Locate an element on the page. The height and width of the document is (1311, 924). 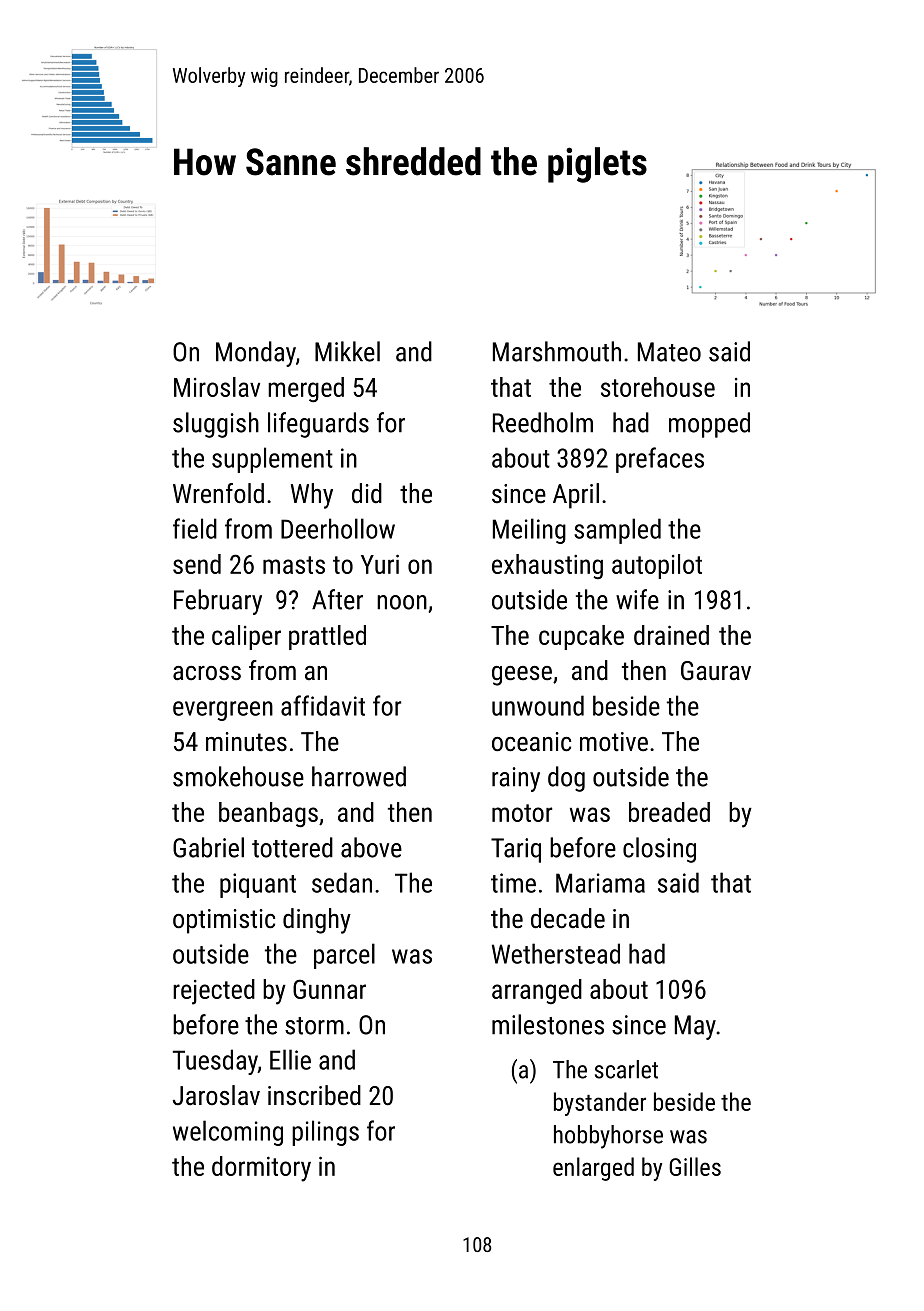
pilings is located at coordinates (325, 1133).
